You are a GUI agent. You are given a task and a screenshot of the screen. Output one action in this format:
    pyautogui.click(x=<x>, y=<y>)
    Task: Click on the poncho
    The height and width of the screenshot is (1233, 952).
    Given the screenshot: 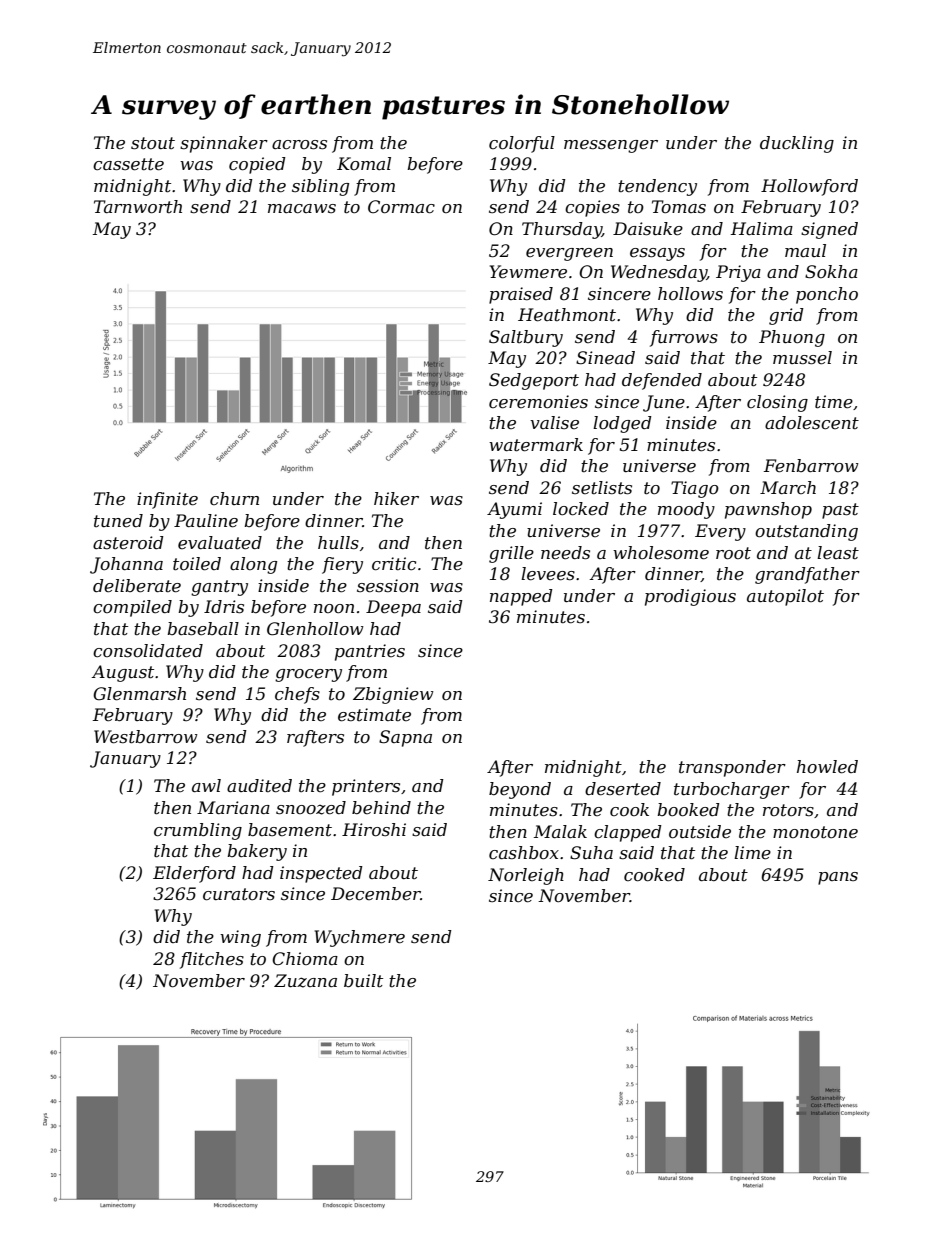 What is the action you would take?
    pyautogui.click(x=827, y=295)
